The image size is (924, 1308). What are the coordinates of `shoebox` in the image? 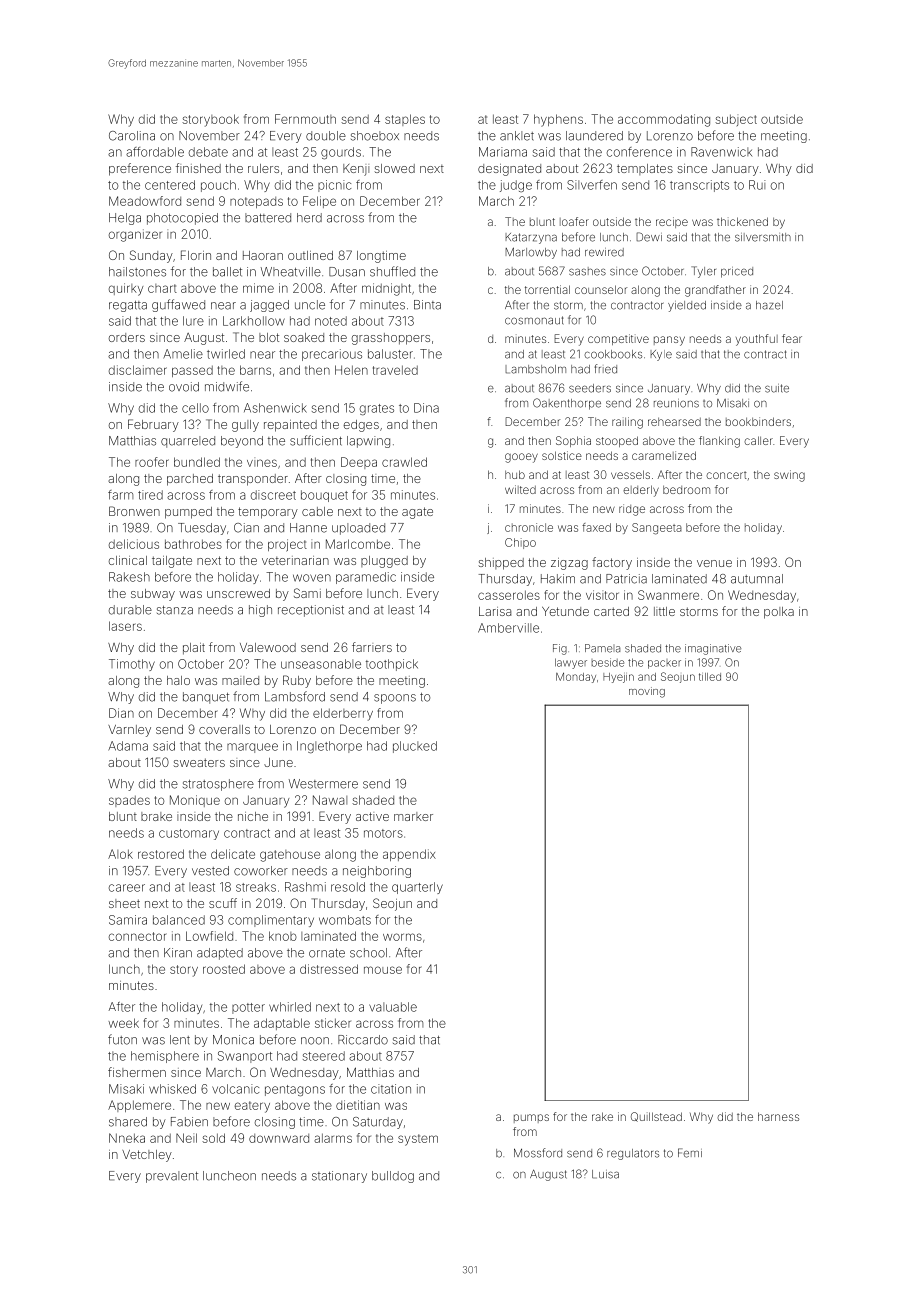 It's located at (375, 136).
